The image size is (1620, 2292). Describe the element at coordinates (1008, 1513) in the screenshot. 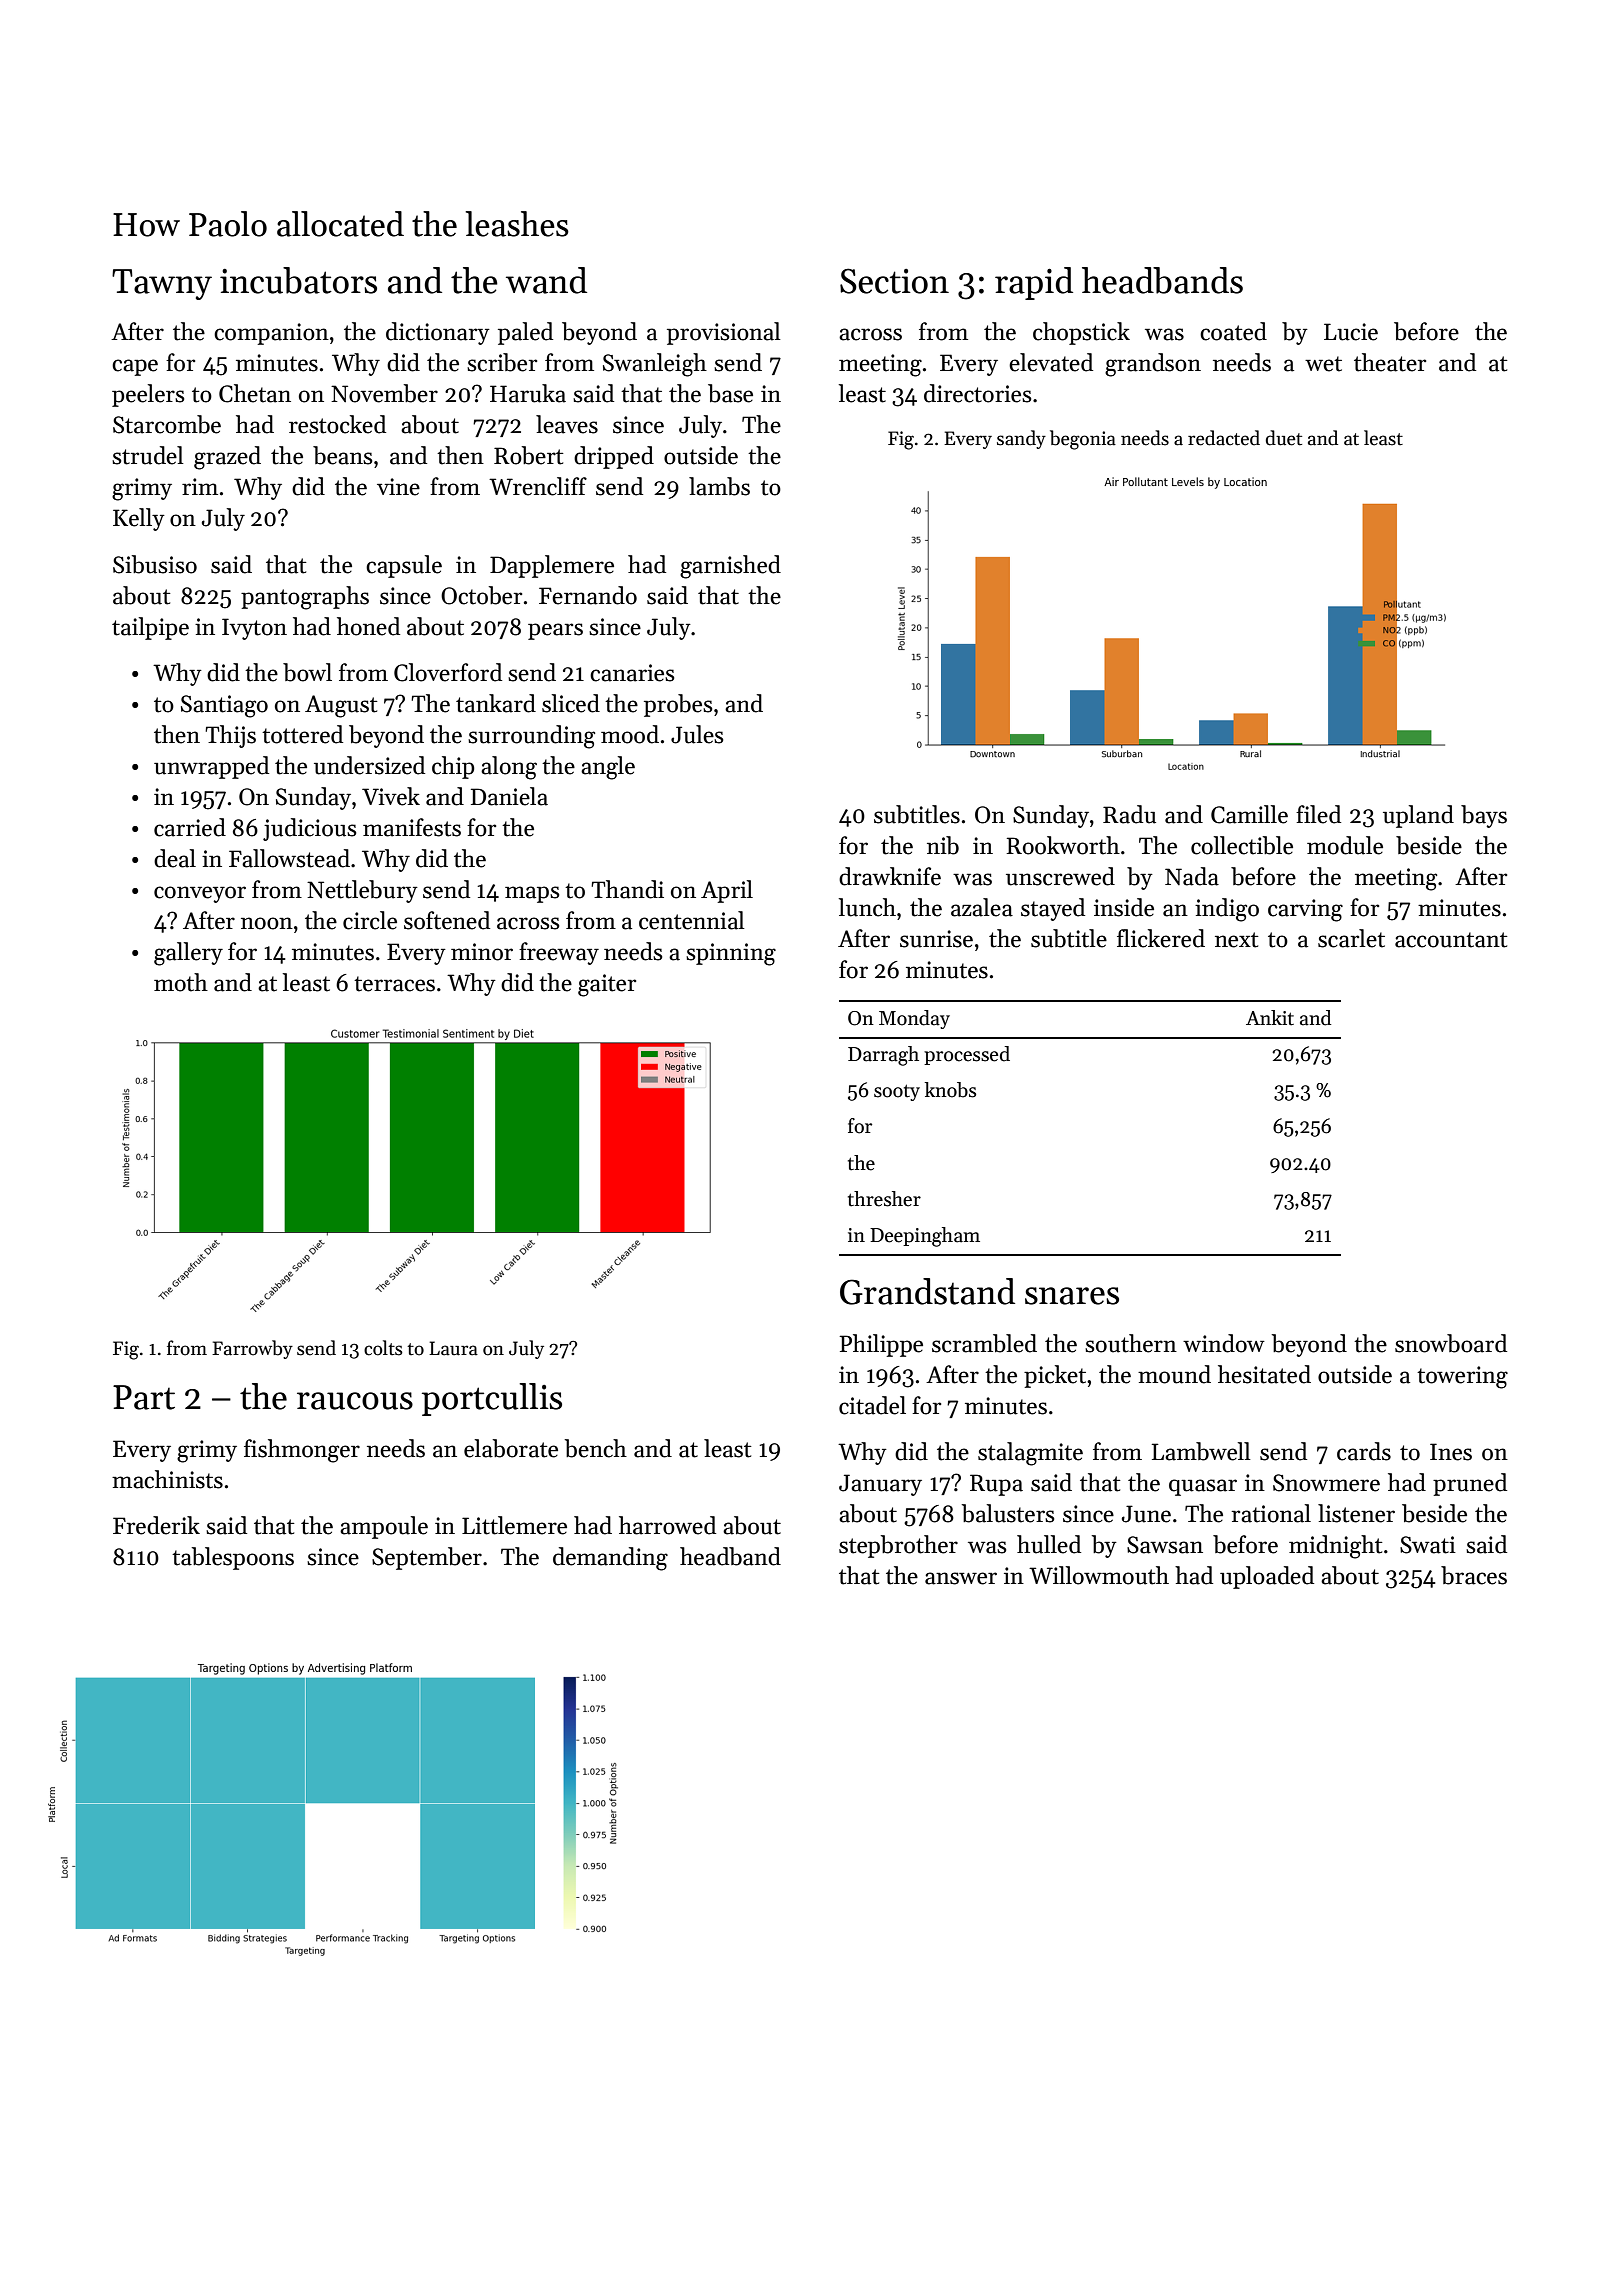

I see `balusters` at that location.
